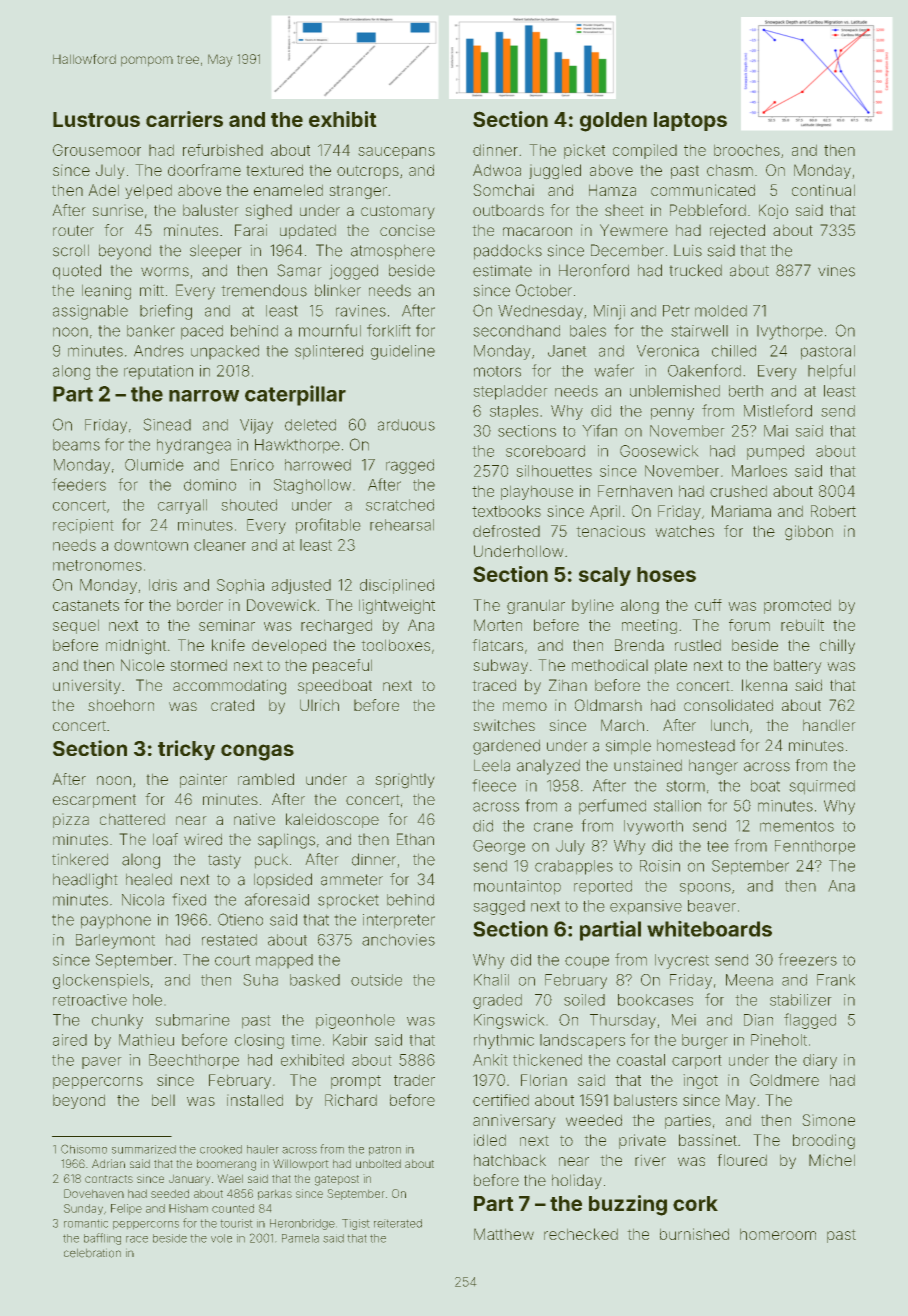 The width and height of the screenshot is (908, 1316). Describe the element at coordinates (102, 1239) in the screenshot. I see `baffling` at that location.
